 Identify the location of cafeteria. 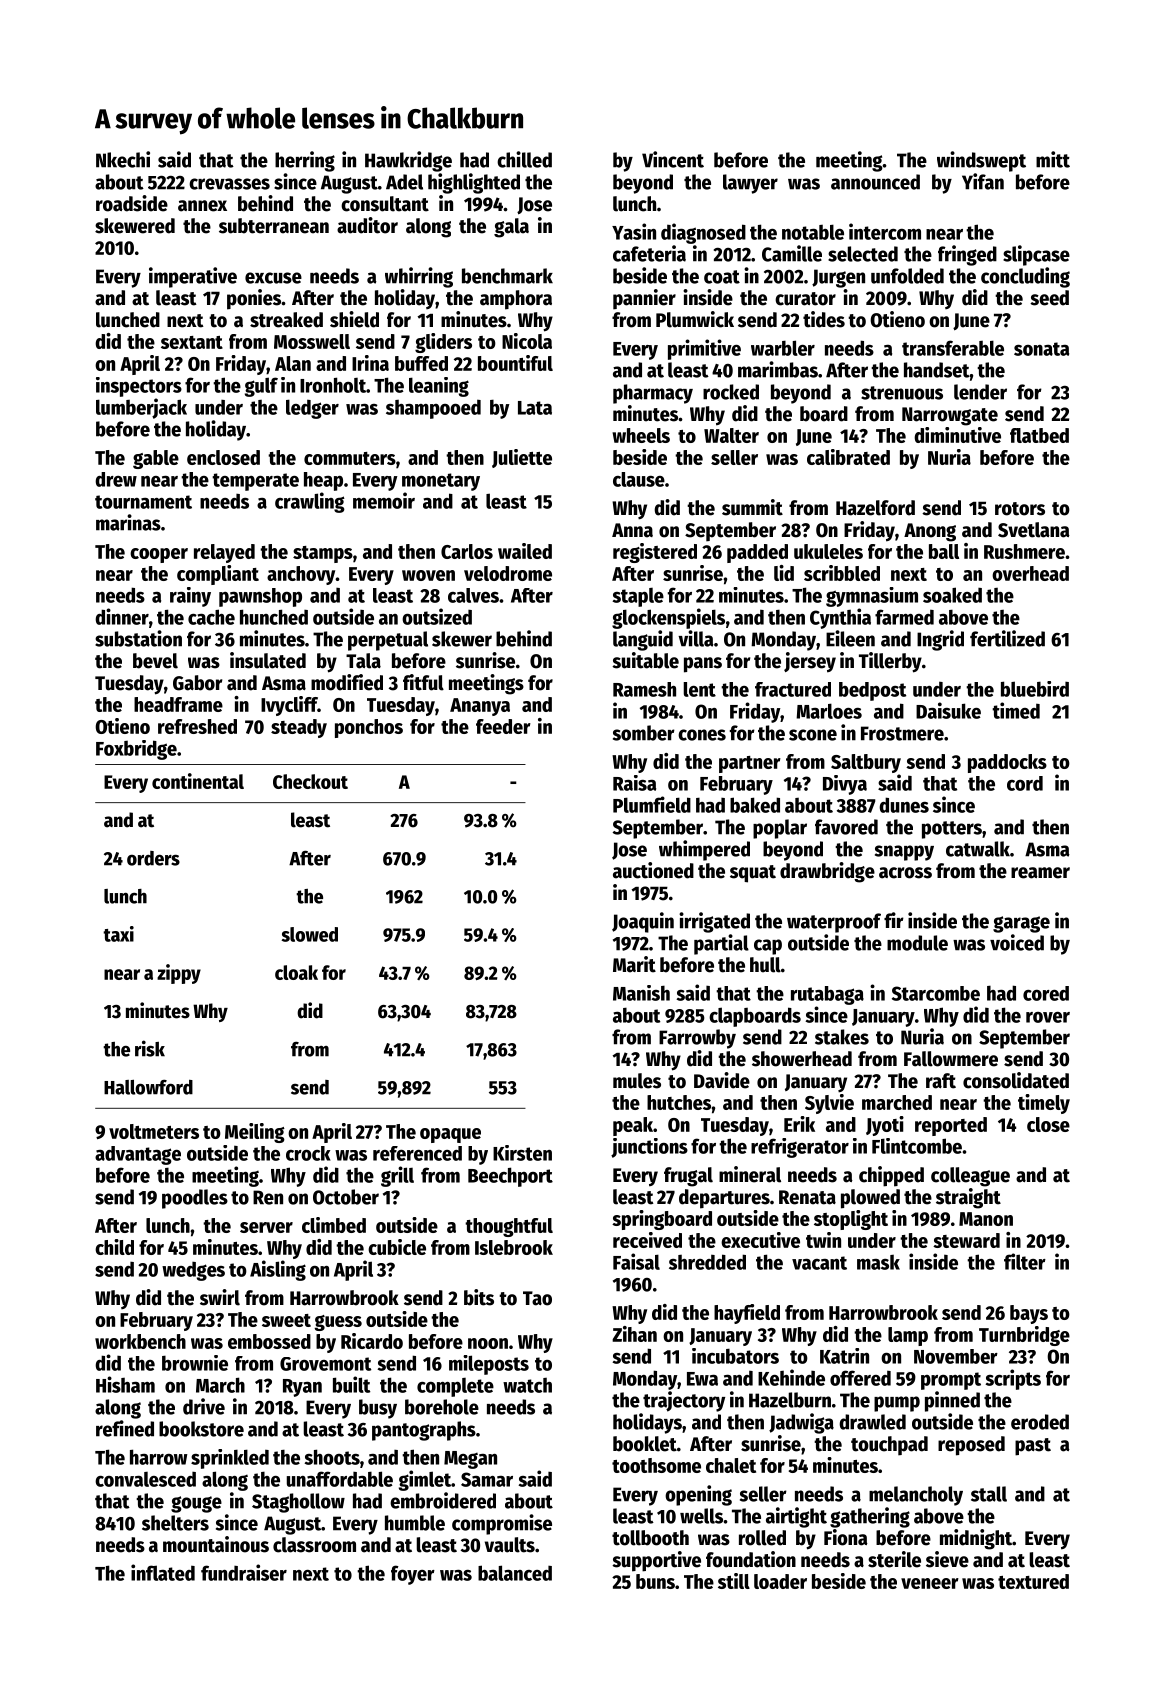
(649, 253).
